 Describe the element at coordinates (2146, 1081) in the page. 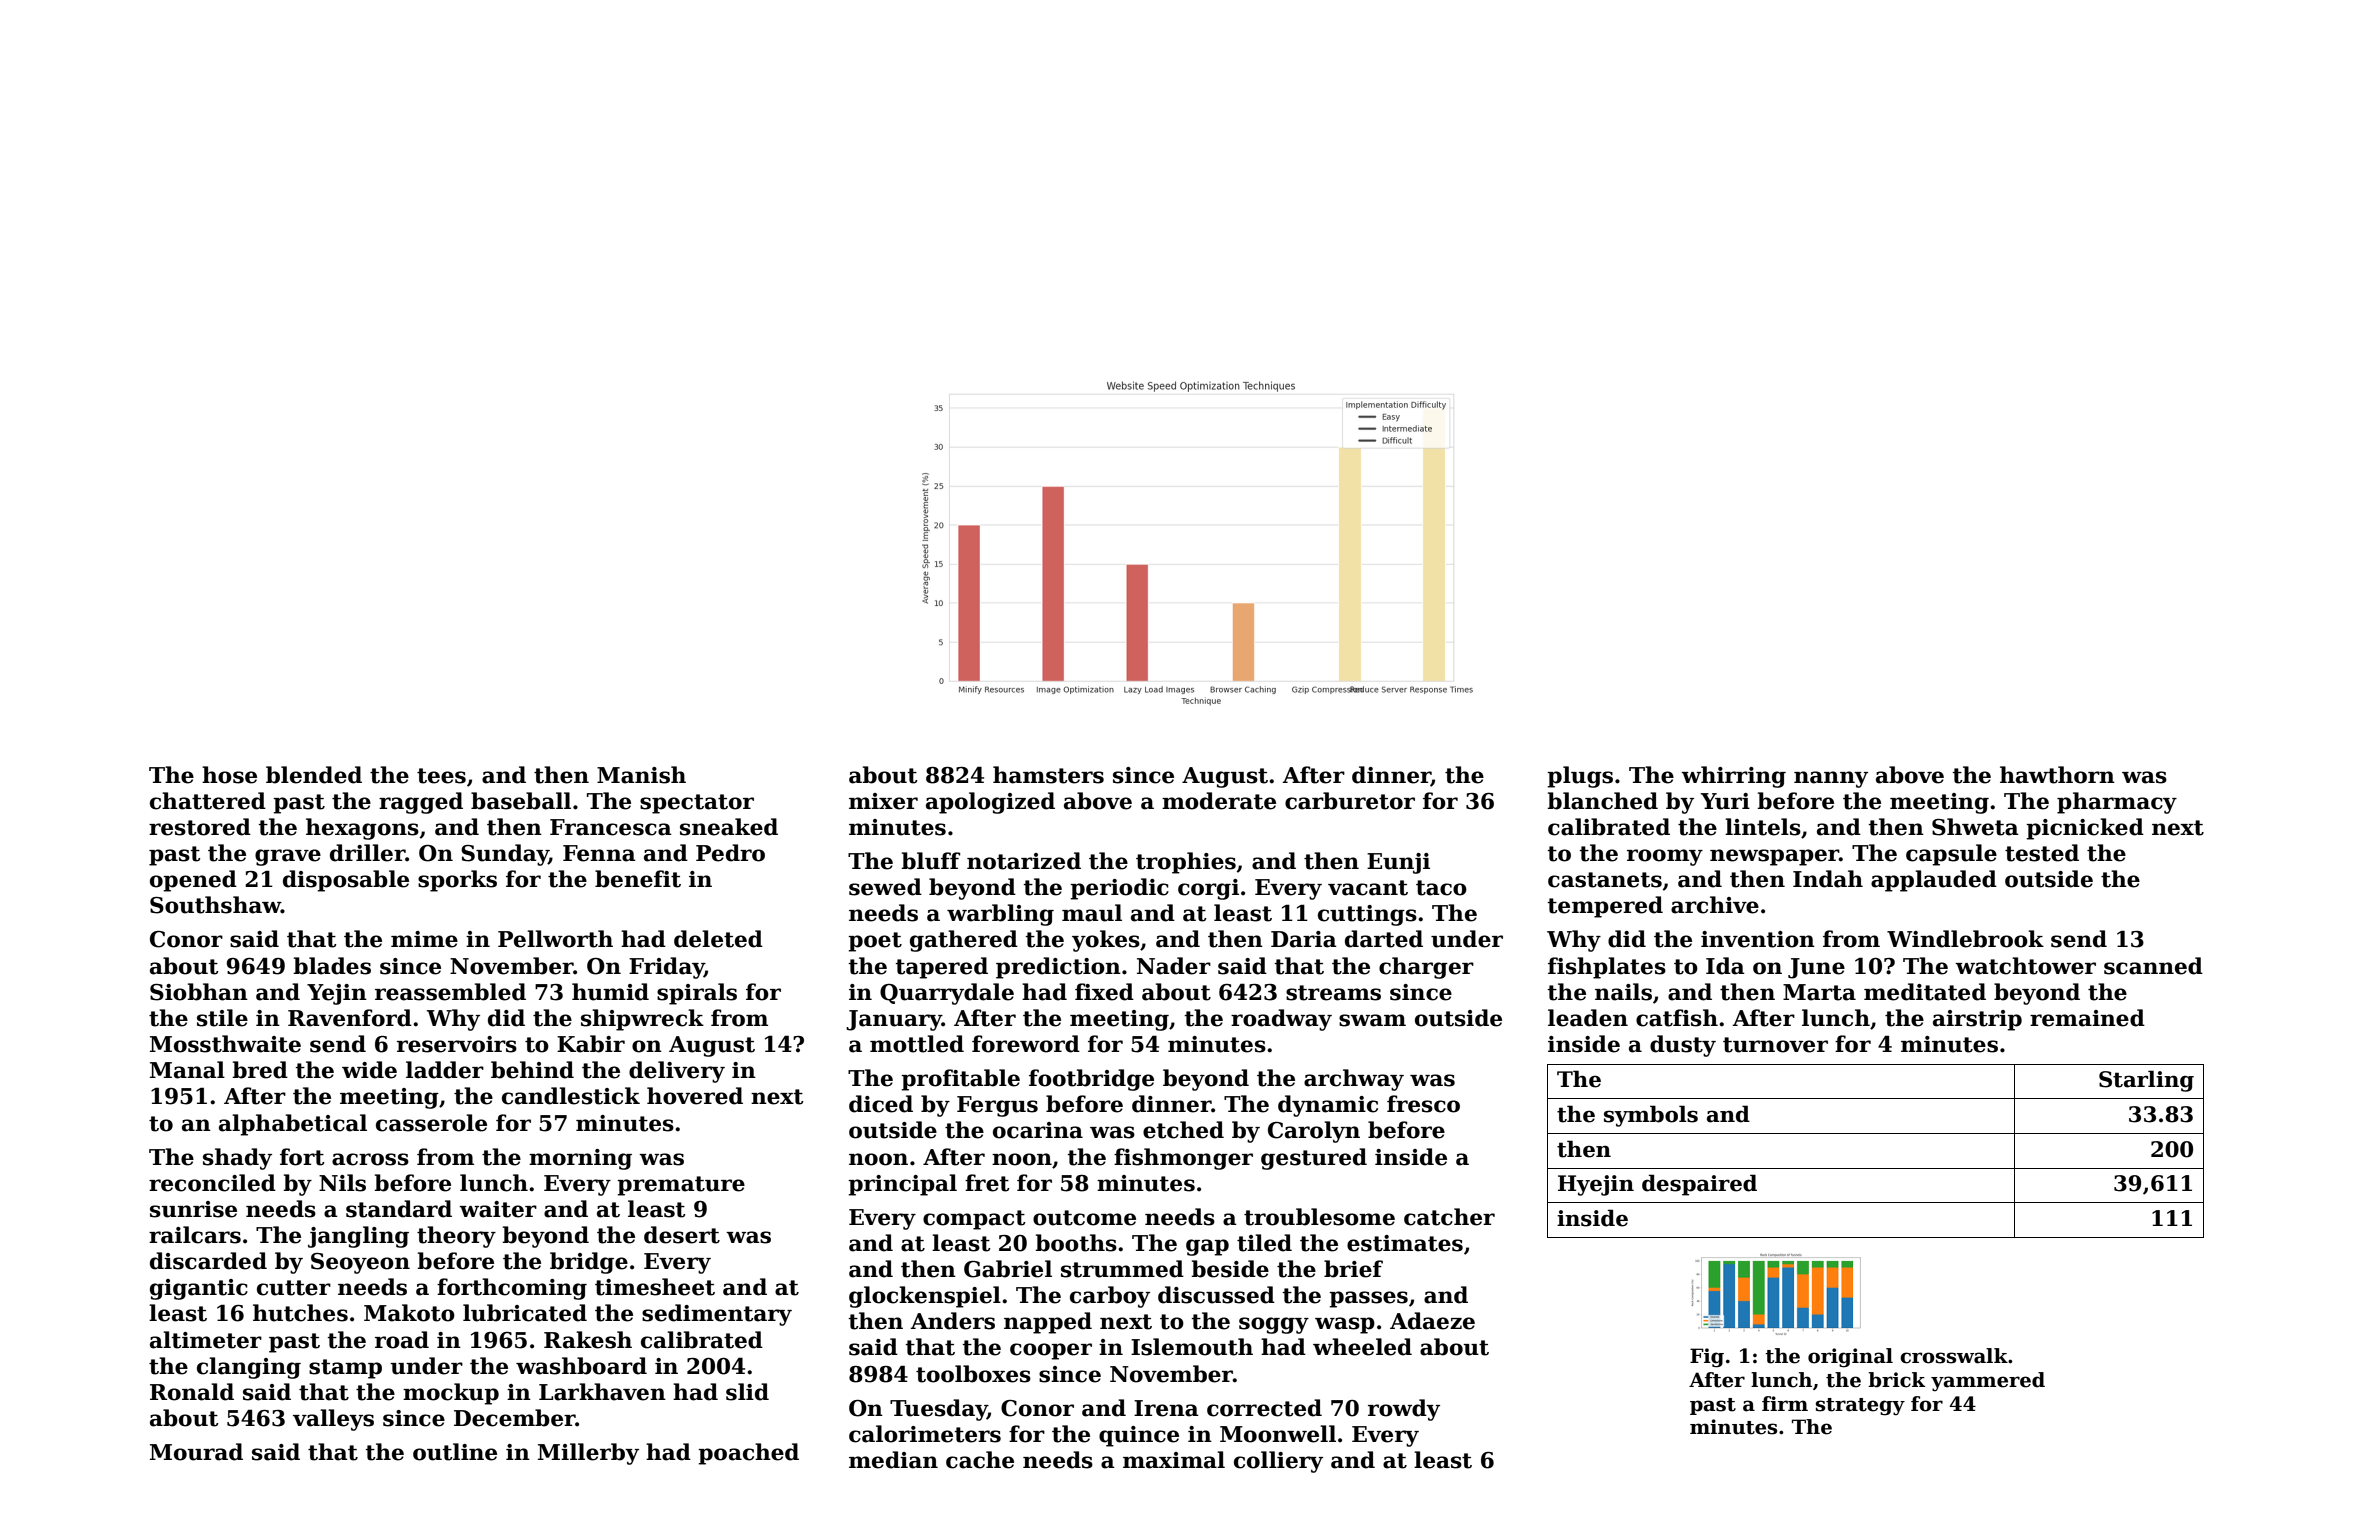

I see `Starling` at that location.
